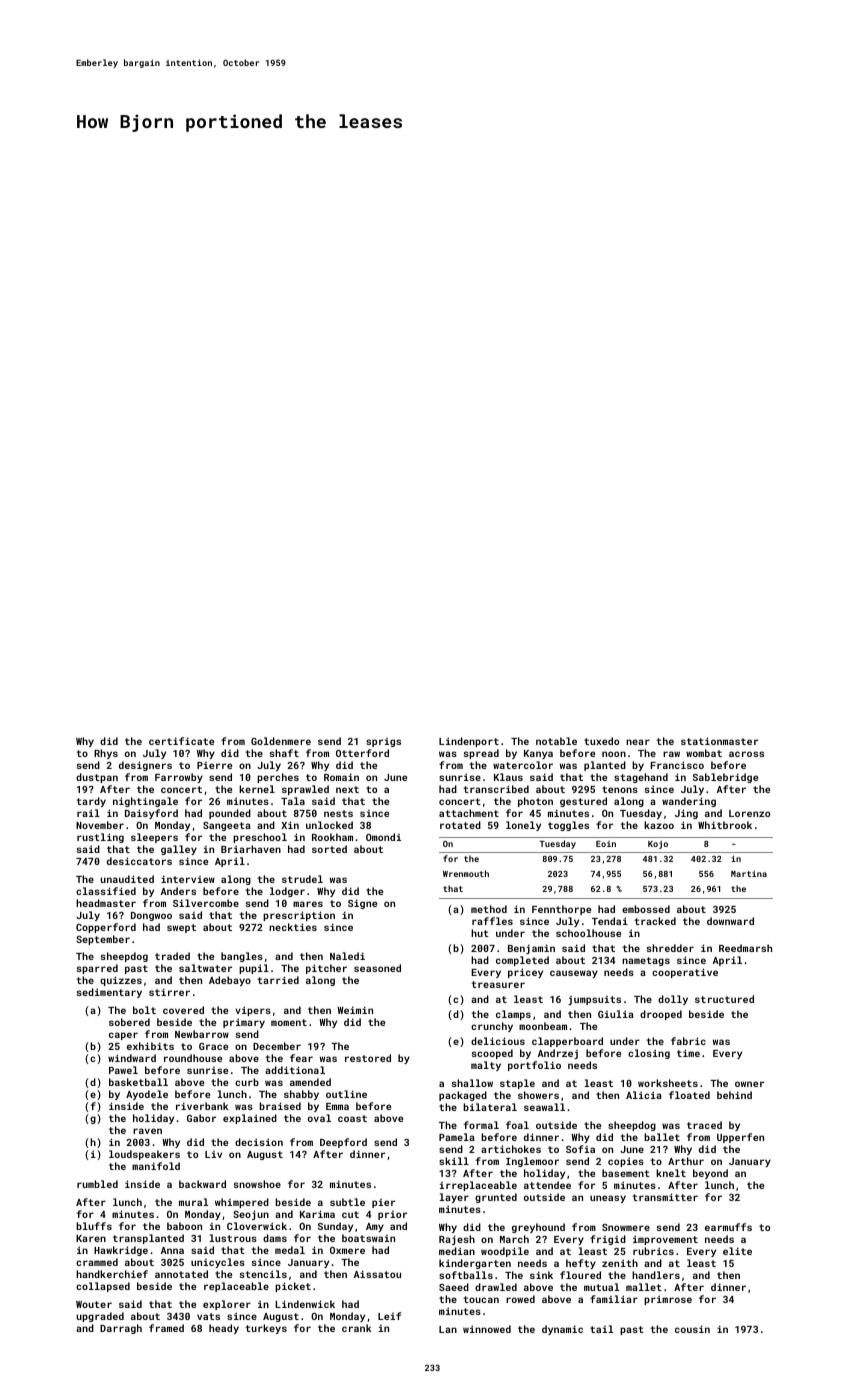 This page has height=1400, width=849. What do you see at coordinates (730, 921) in the page?
I see `downward` at bounding box center [730, 921].
